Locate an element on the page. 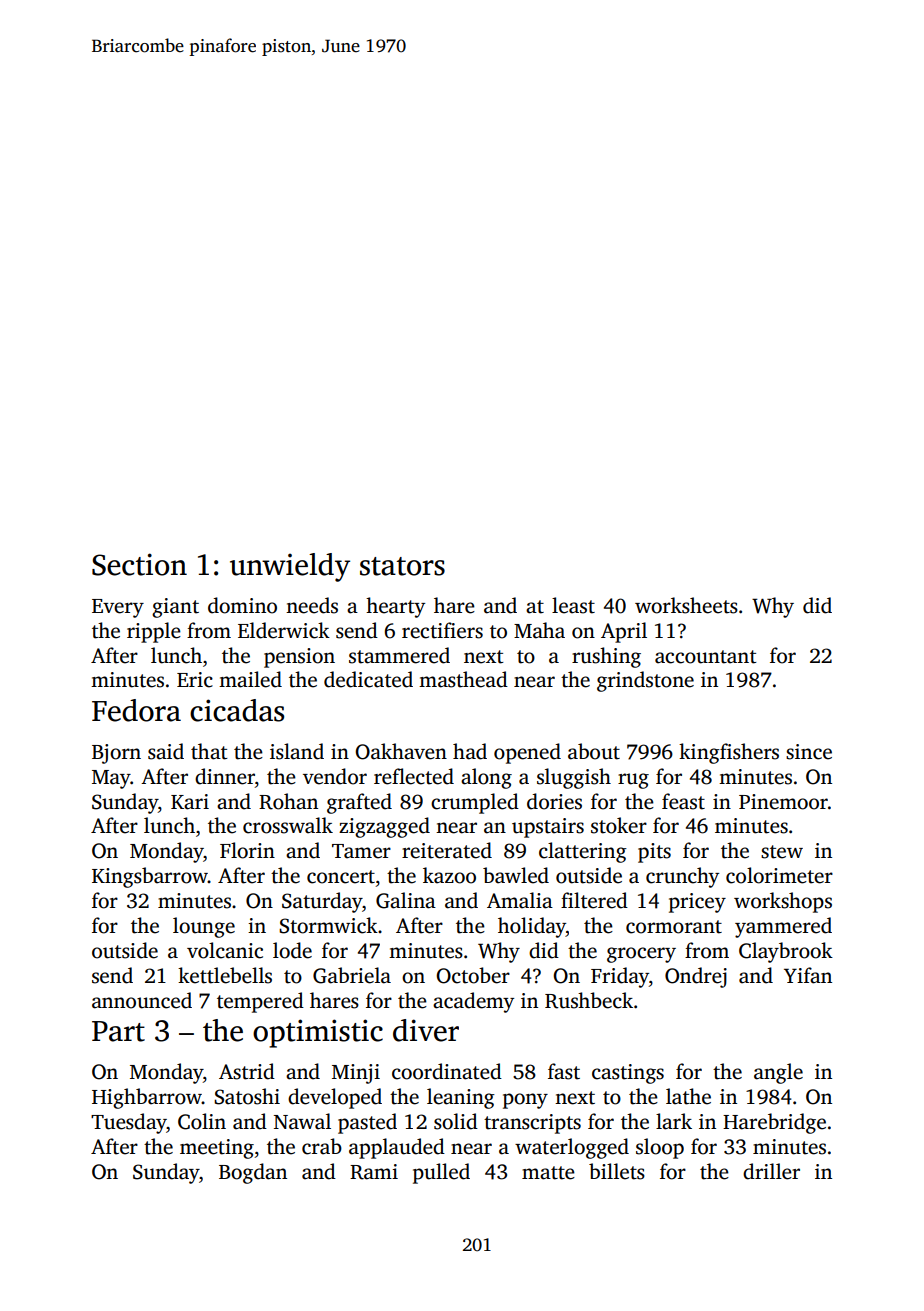 The width and height of the image is (924, 1311). worksheets is located at coordinates (686, 605).
